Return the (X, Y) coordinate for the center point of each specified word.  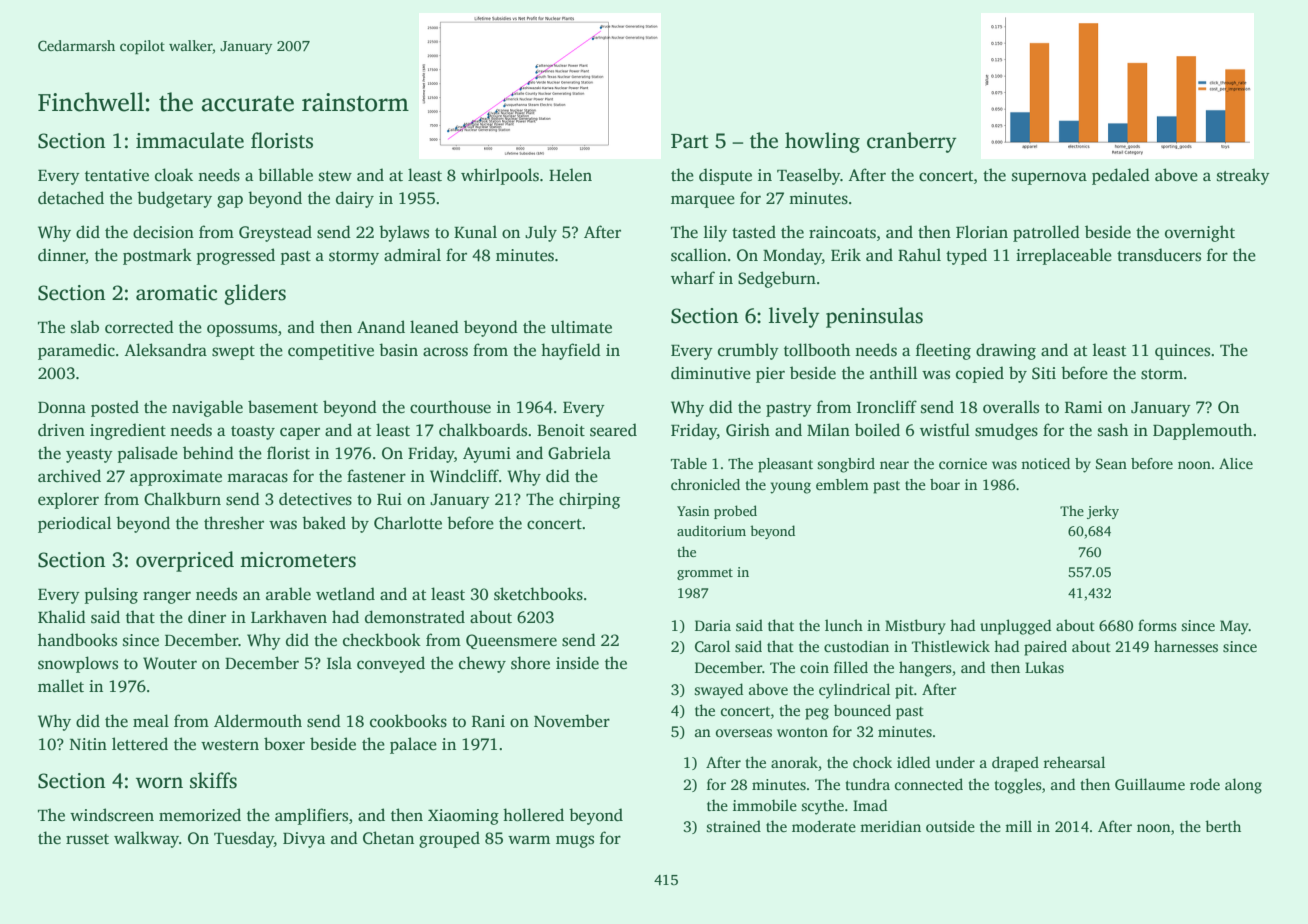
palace (413, 745)
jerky (1103, 512)
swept (233, 353)
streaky (1243, 176)
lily (715, 233)
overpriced (185, 561)
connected (929, 784)
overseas (744, 733)
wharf (693, 277)
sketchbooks (538, 594)
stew (335, 176)
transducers (1159, 255)
